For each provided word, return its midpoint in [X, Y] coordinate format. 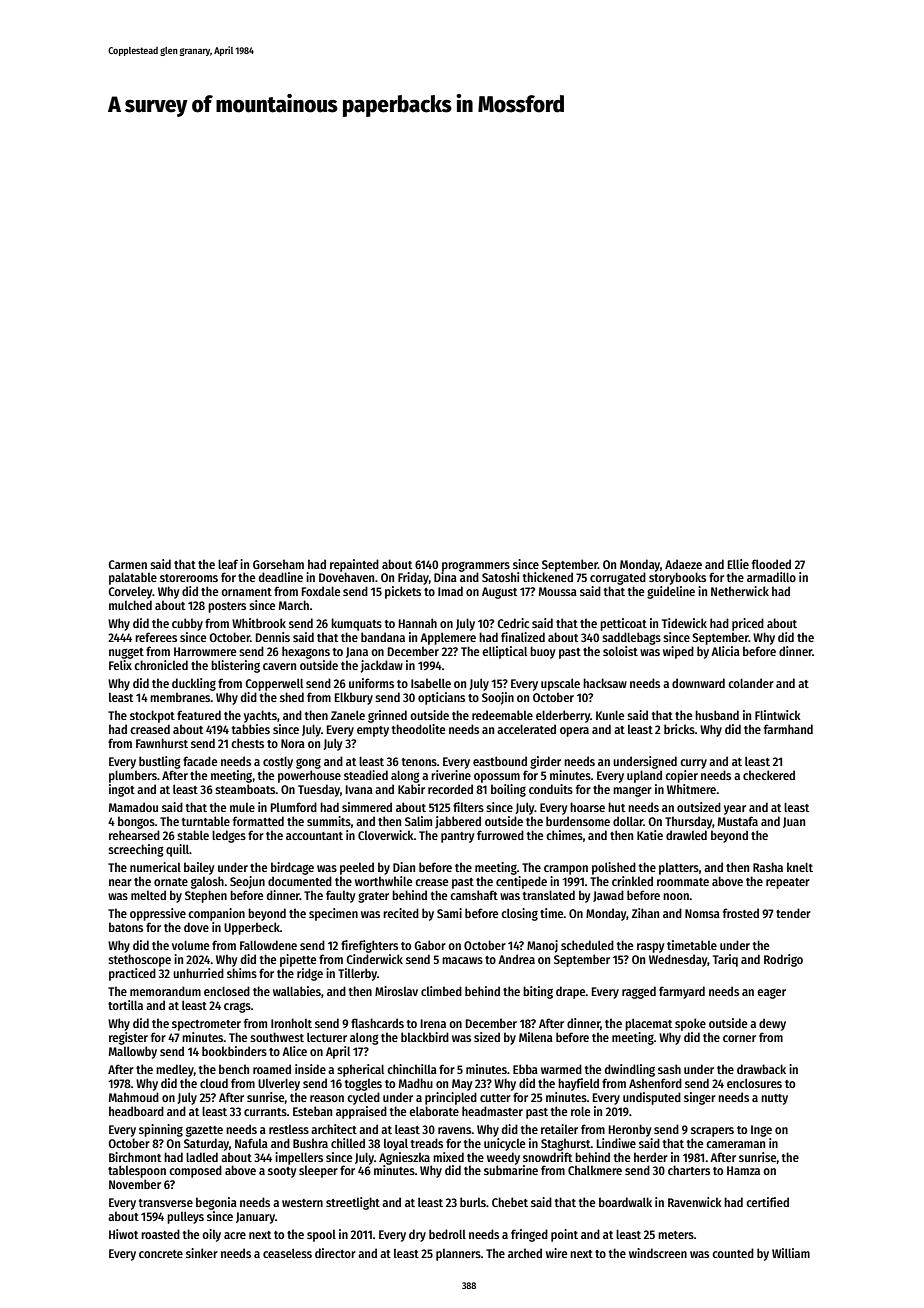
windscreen [658, 1253]
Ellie [738, 564]
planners [458, 1255]
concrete [161, 1254]
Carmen [127, 564]
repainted [354, 565]
